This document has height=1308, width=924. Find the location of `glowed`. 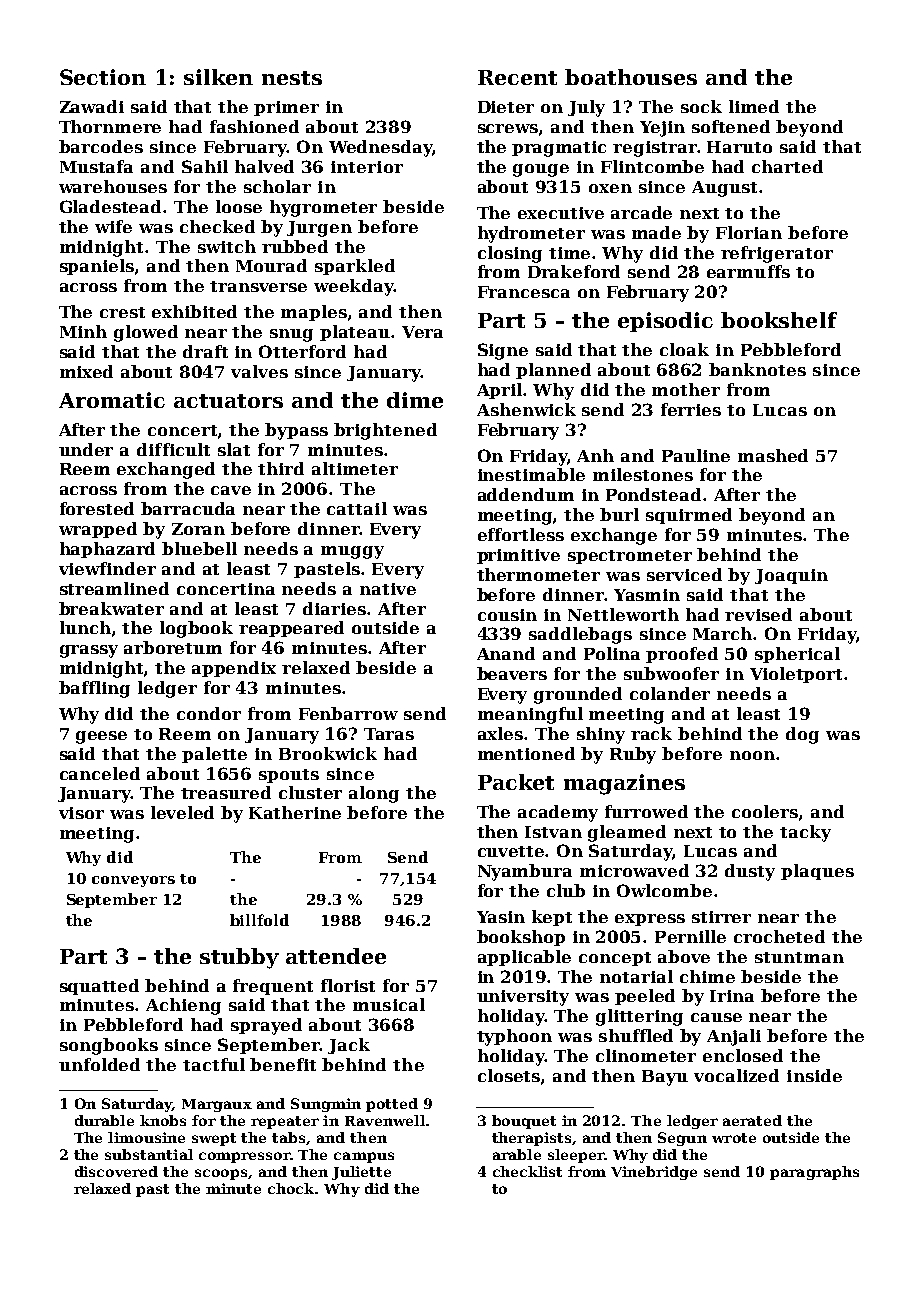

glowed is located at coordinates (146, 333).
